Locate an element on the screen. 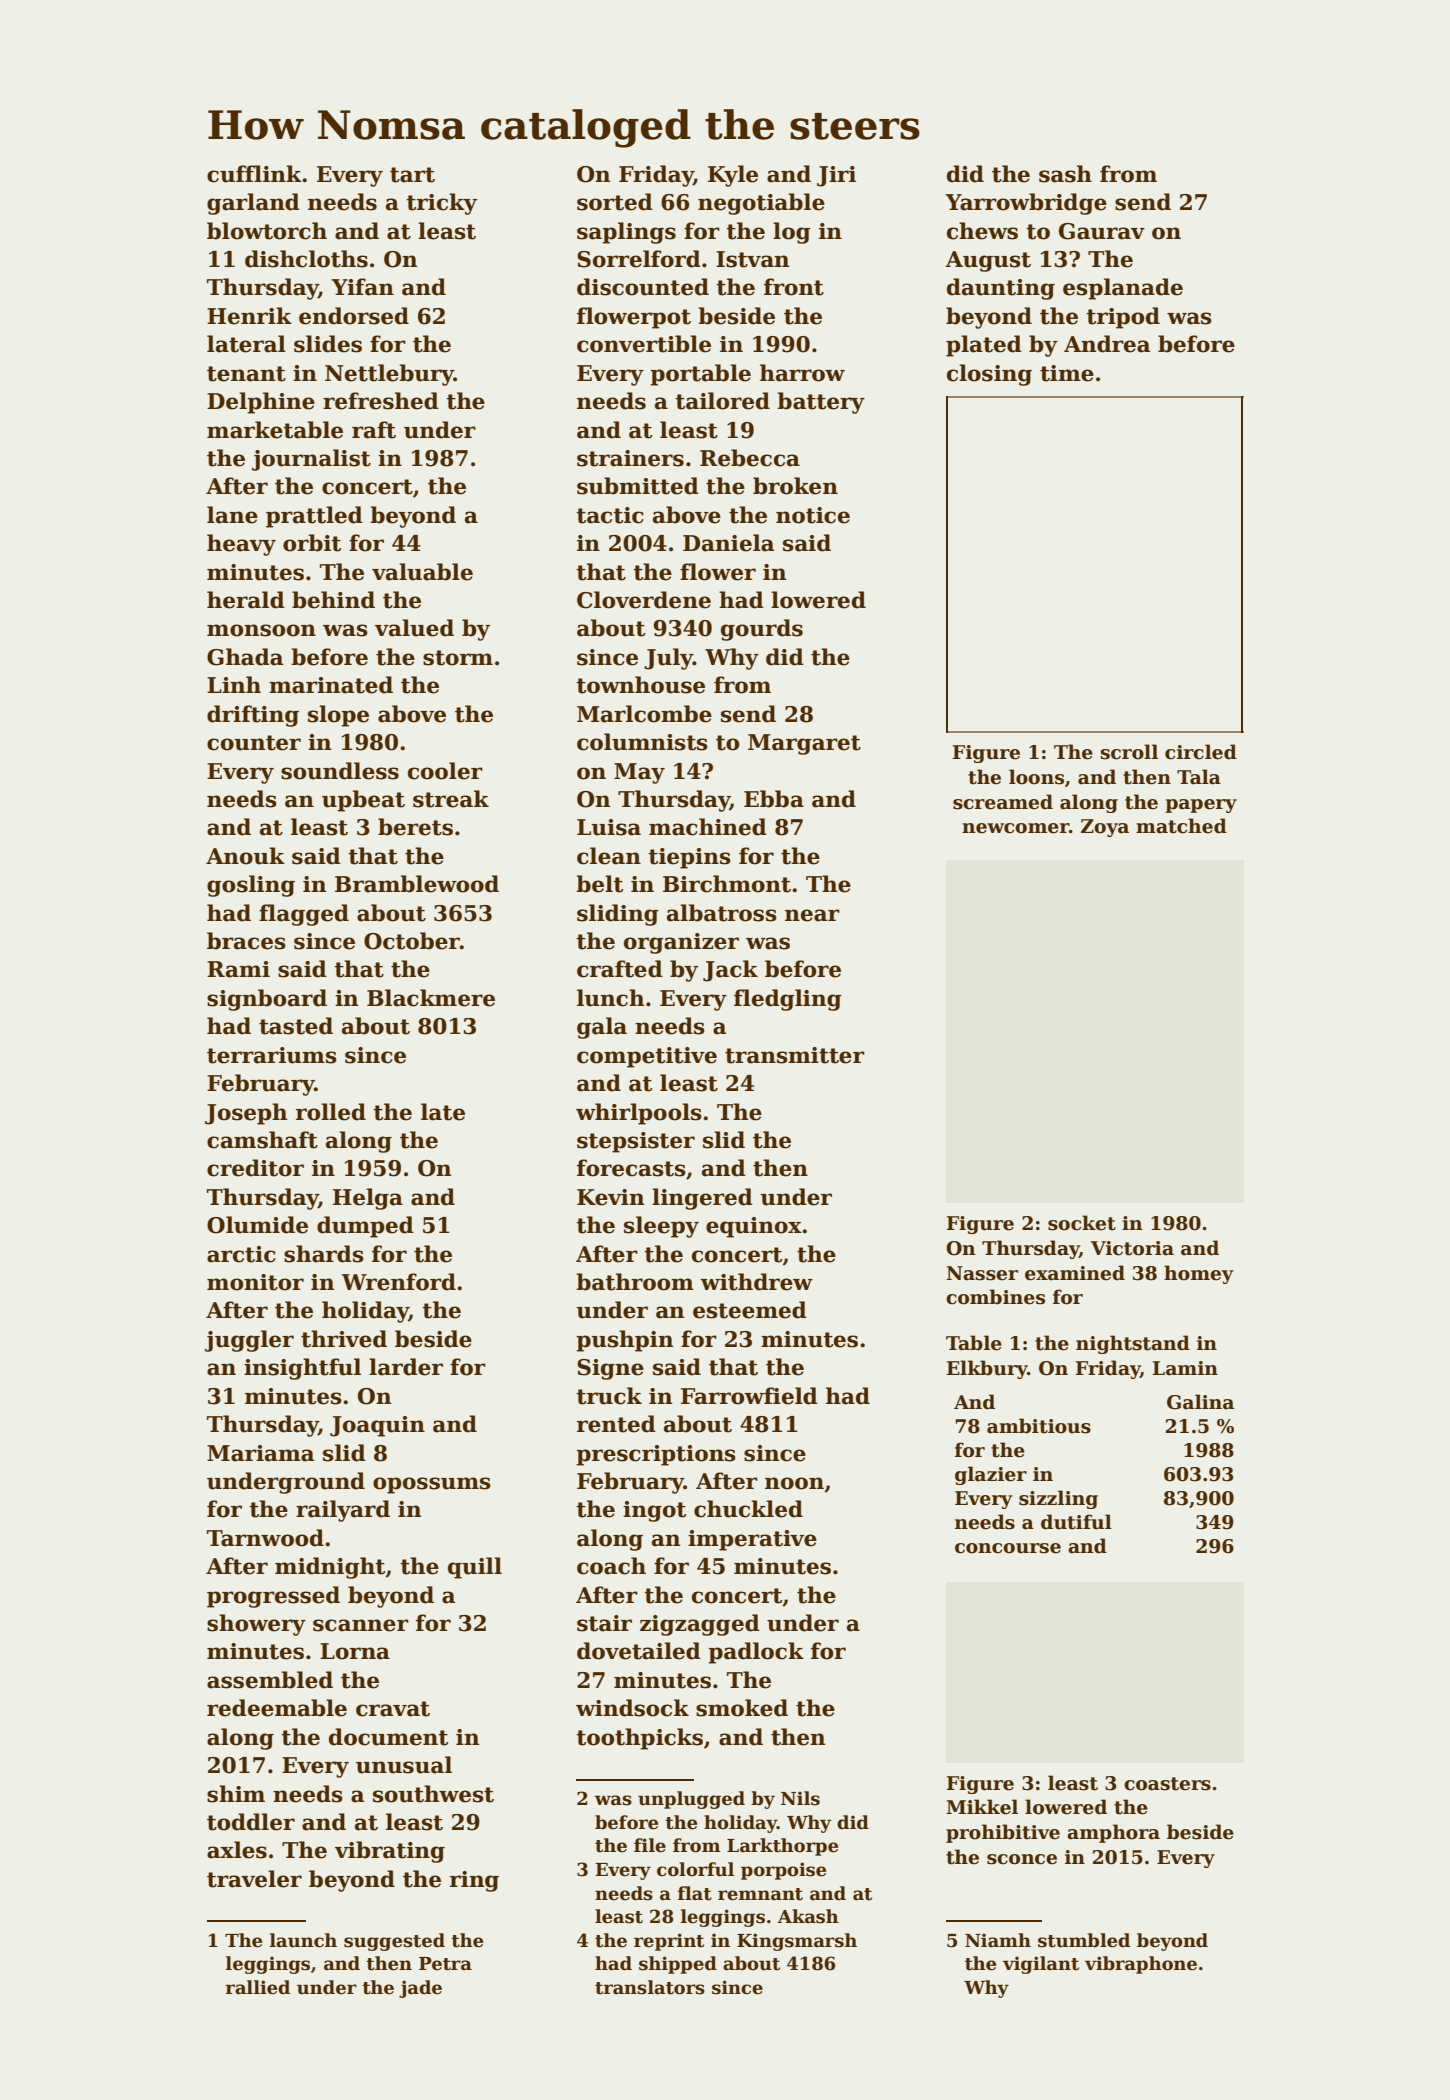  scroll is located at coordinates (1129, 752).
